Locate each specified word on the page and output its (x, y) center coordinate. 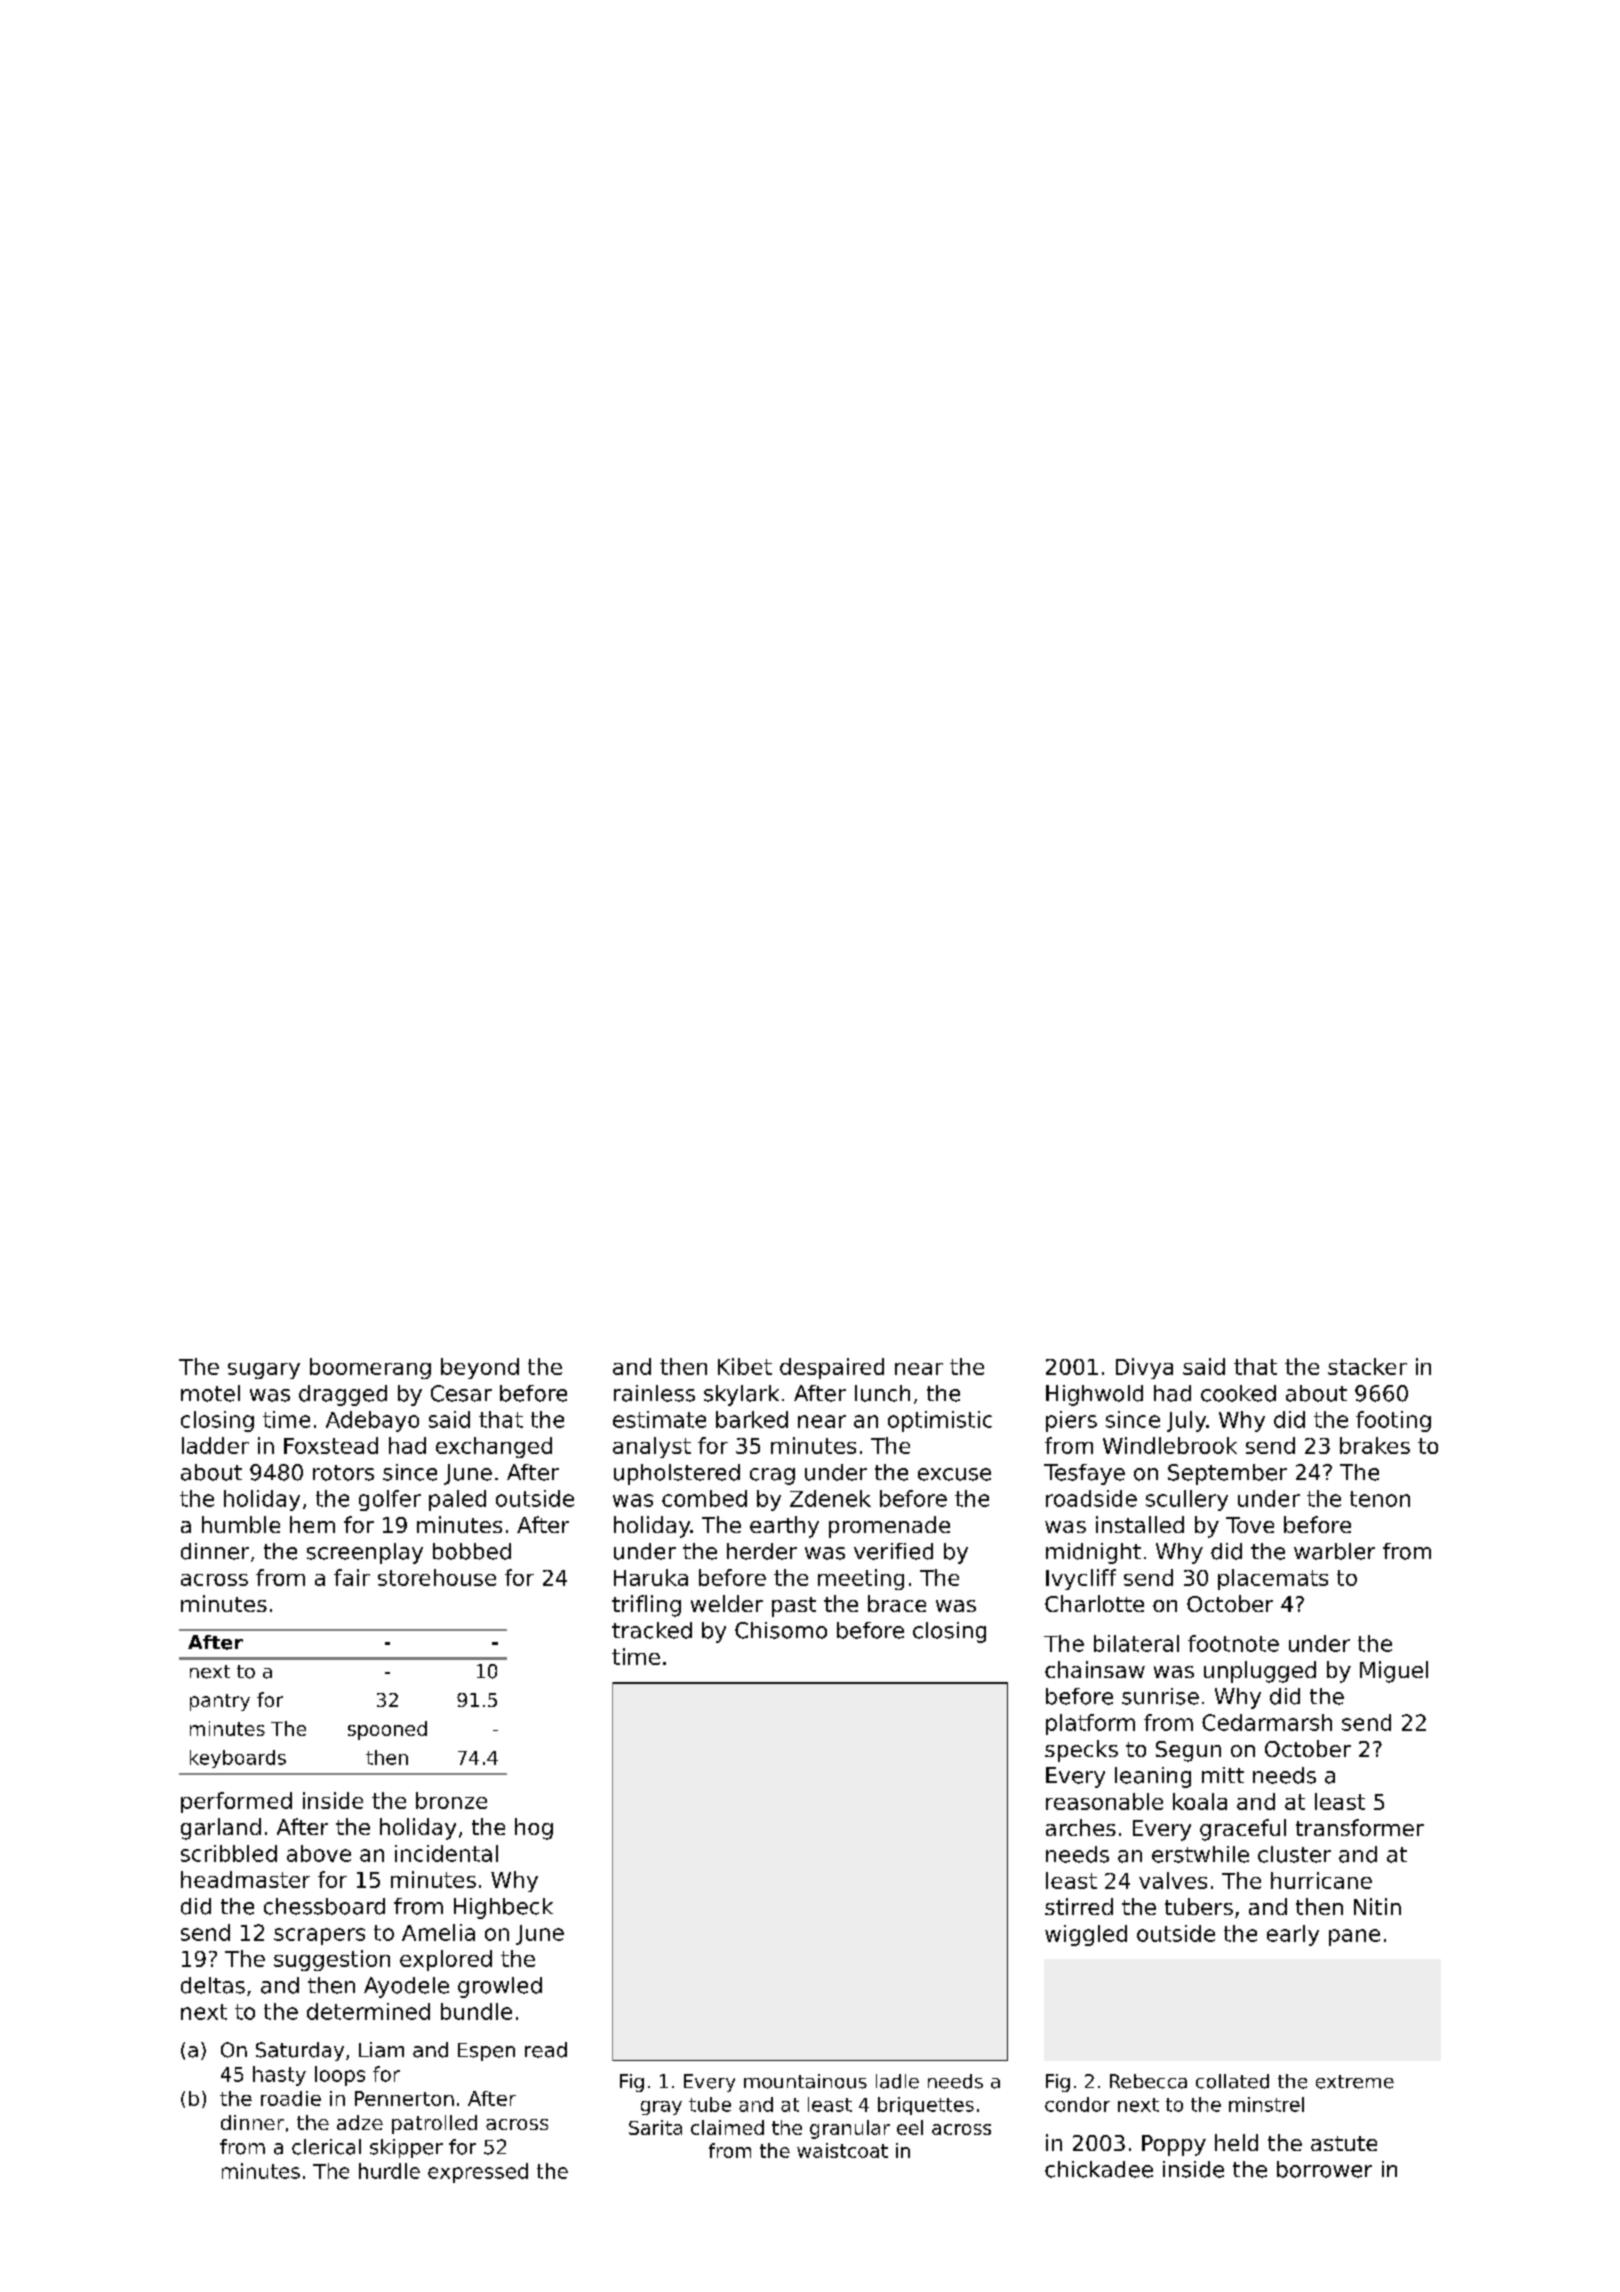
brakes (1375, 1445)
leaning (1153, 1777)
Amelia (438, 1932)
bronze (451, 1800)
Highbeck (503, 1908)
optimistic (940, 1421)
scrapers (319, 1936)
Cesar (461, 1393)
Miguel (1394, 1672)
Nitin (1377, 1906)
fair (352, 1577)
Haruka (651, 1577)
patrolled (434, 2124)
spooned (387, 1730)
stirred (1079, 1906)
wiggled (1086, 1935)
